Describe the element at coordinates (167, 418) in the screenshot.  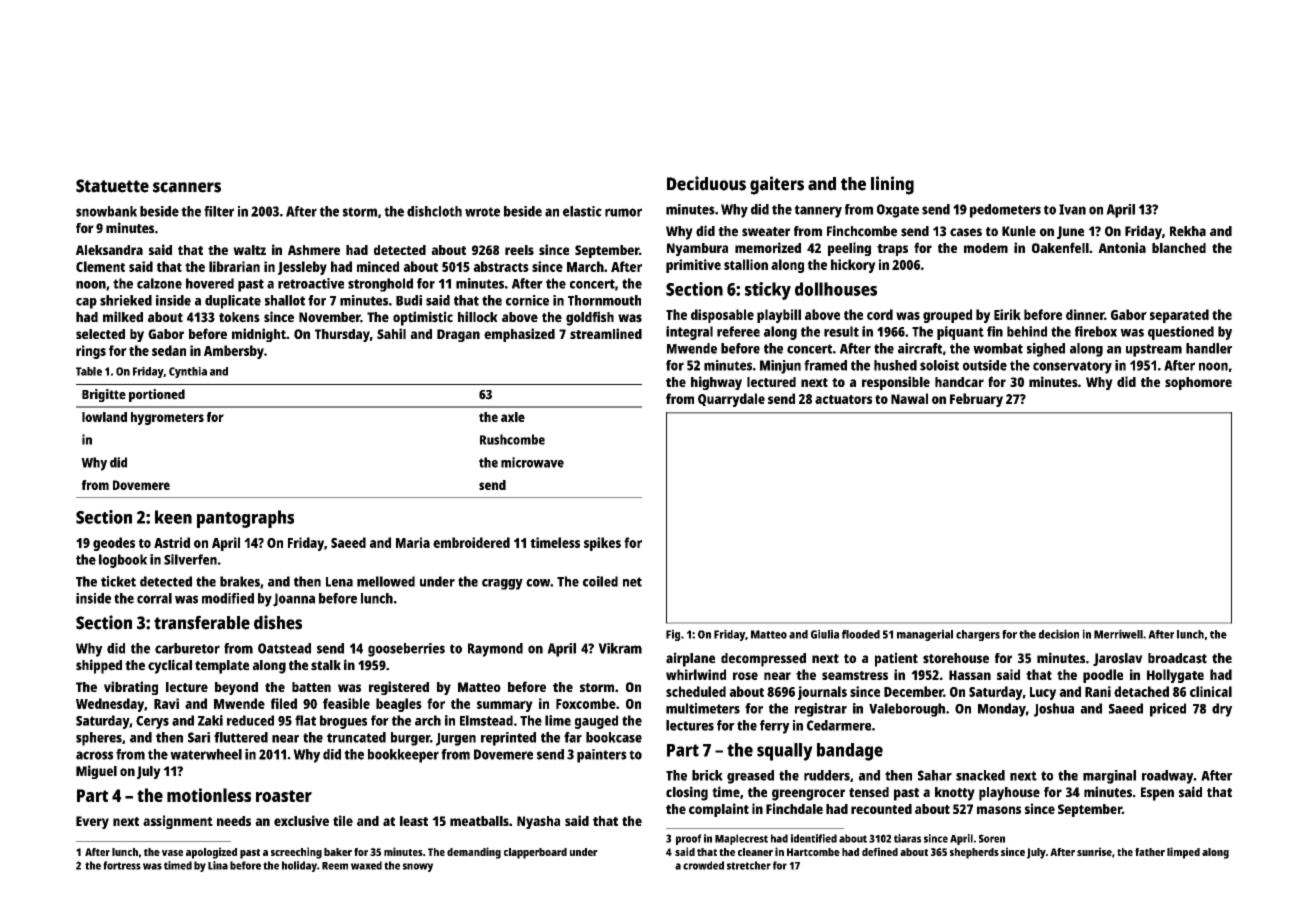
I see `hygrometers` at that location.
